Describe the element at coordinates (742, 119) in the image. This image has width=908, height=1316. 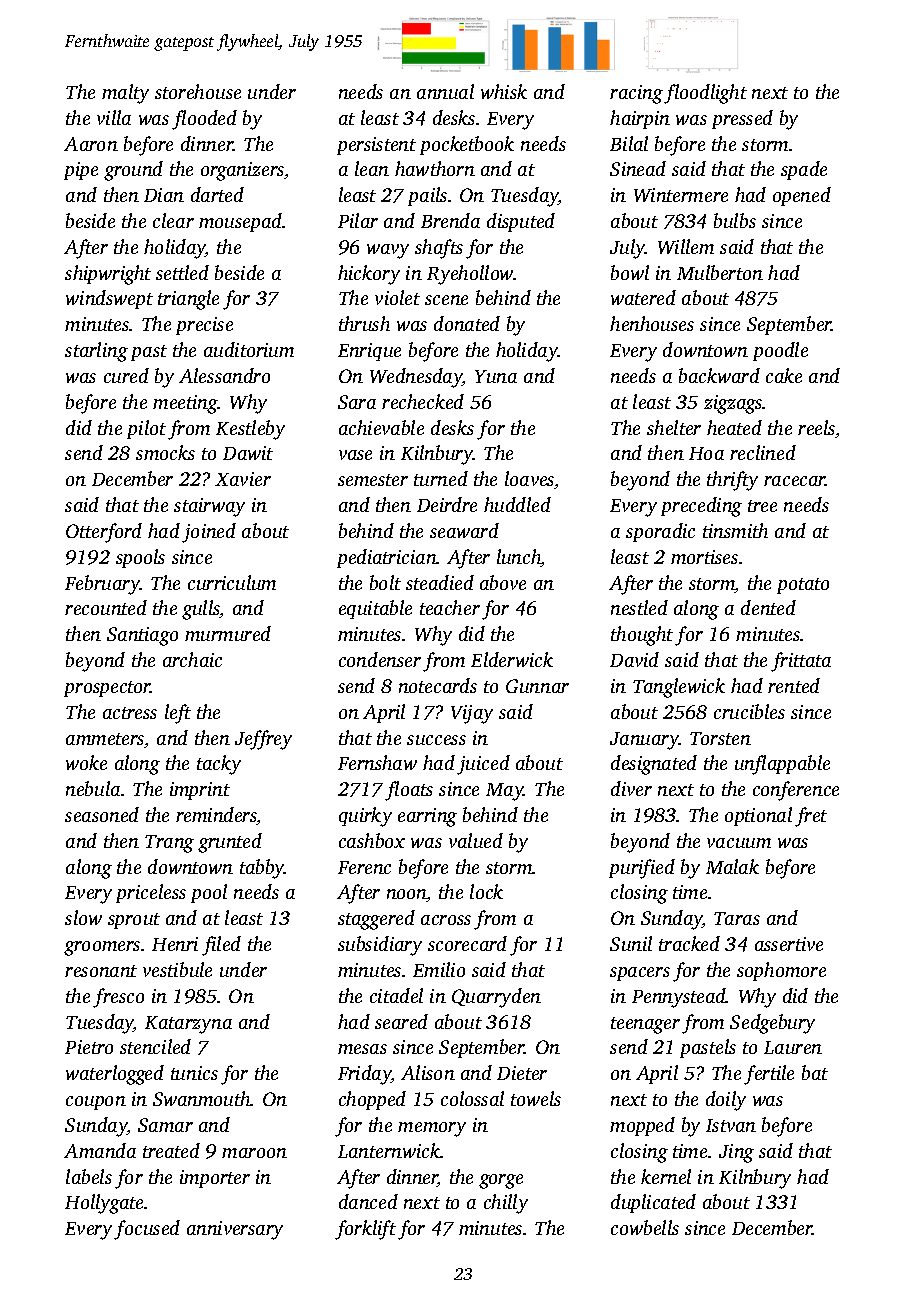
I see `pressed` at that location.
